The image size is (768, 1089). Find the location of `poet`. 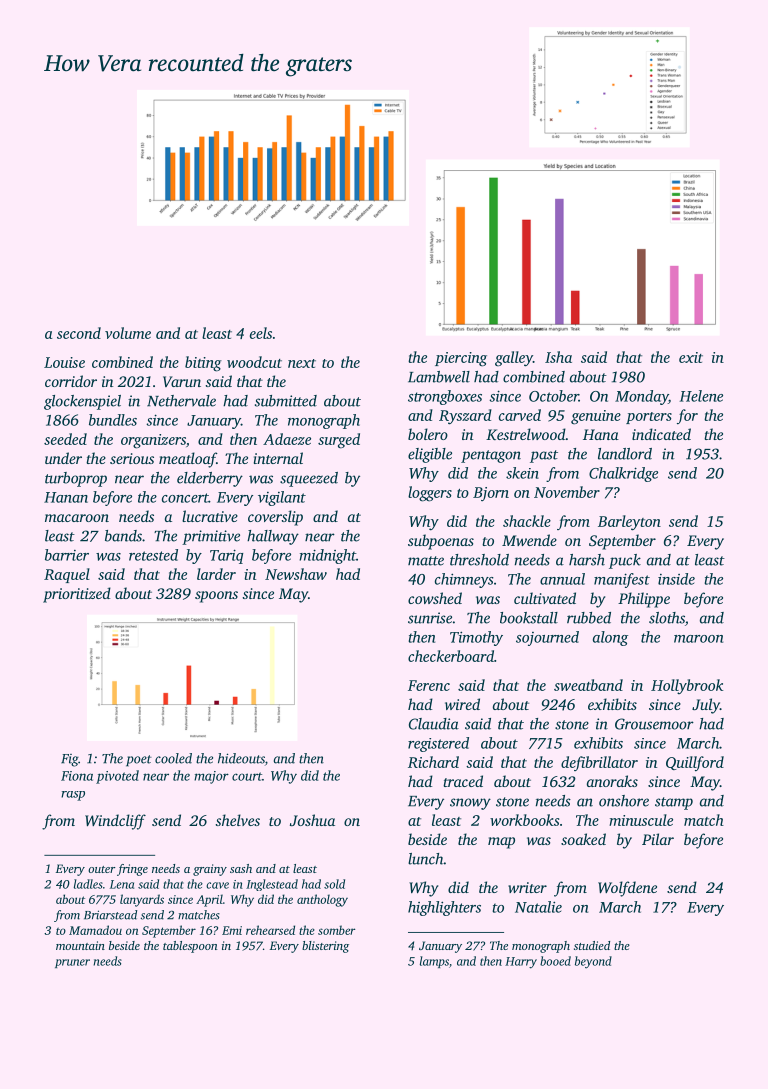

poet is located at coordinates (139, 761).
